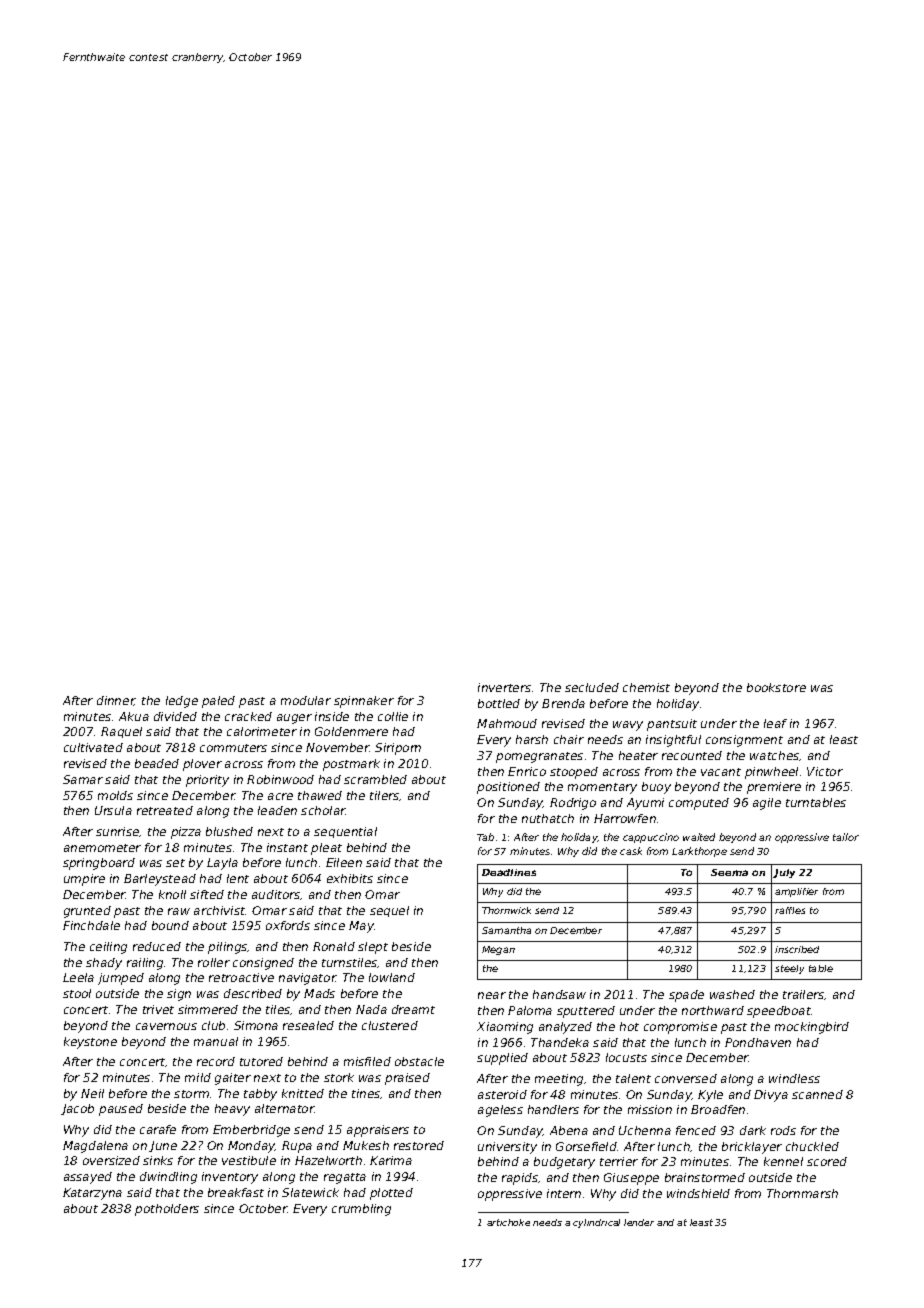 The height and width of the screenshot is (1308, 924). I want to click on cavernous, so click(166, 1026).
